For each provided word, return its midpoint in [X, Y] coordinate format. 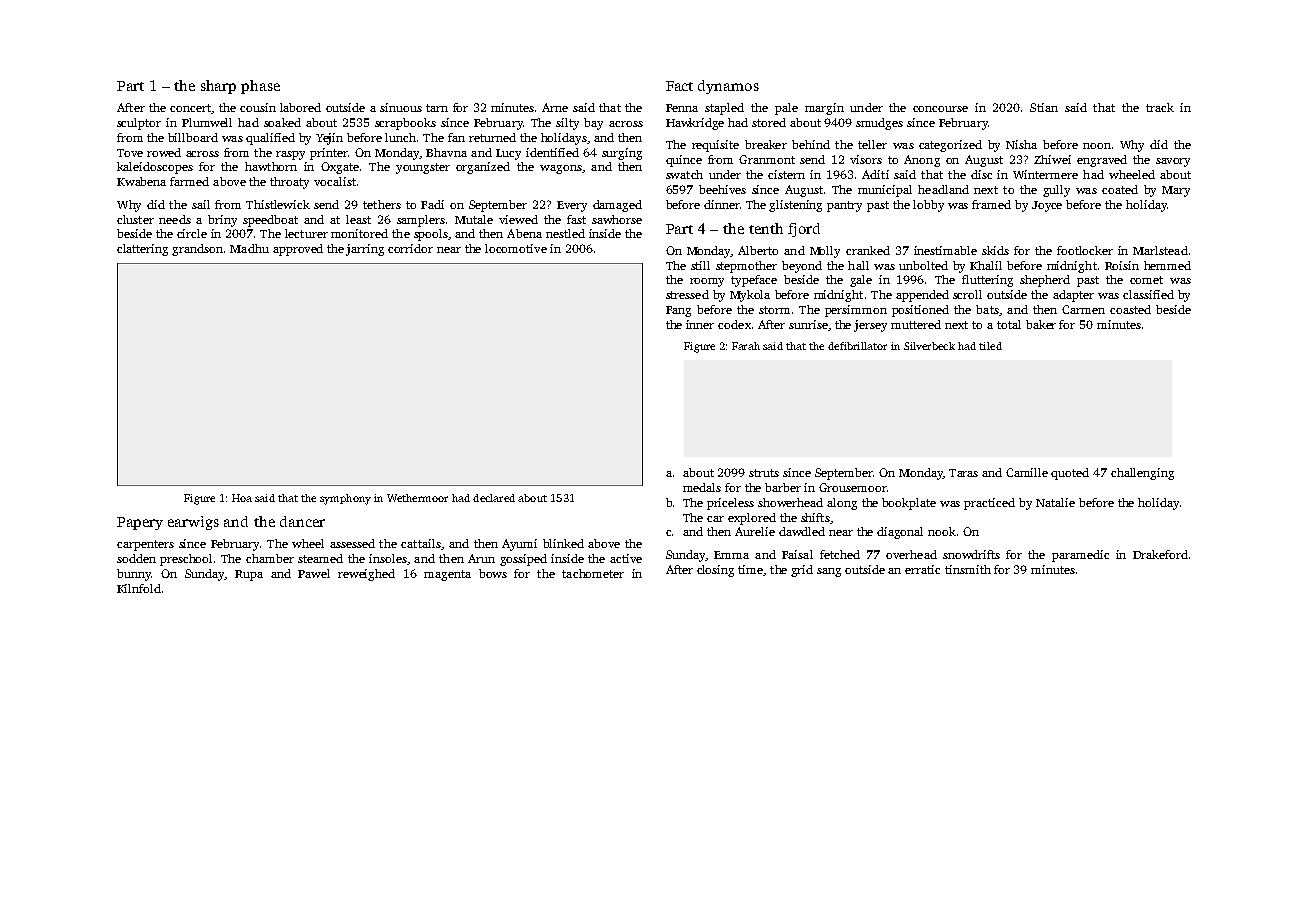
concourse [940, 109]
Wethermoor [417, 498]
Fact [679, 86]
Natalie [1055, 502]
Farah [746, 346]
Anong [922, 161]
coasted [1130, 309]
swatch [684, 174]
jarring [365, 250]
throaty [289, 183]
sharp [218, 87]
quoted [1070, 474]
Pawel [314, 573]
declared [494, 498]
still [700, 265]
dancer [302, 521]
